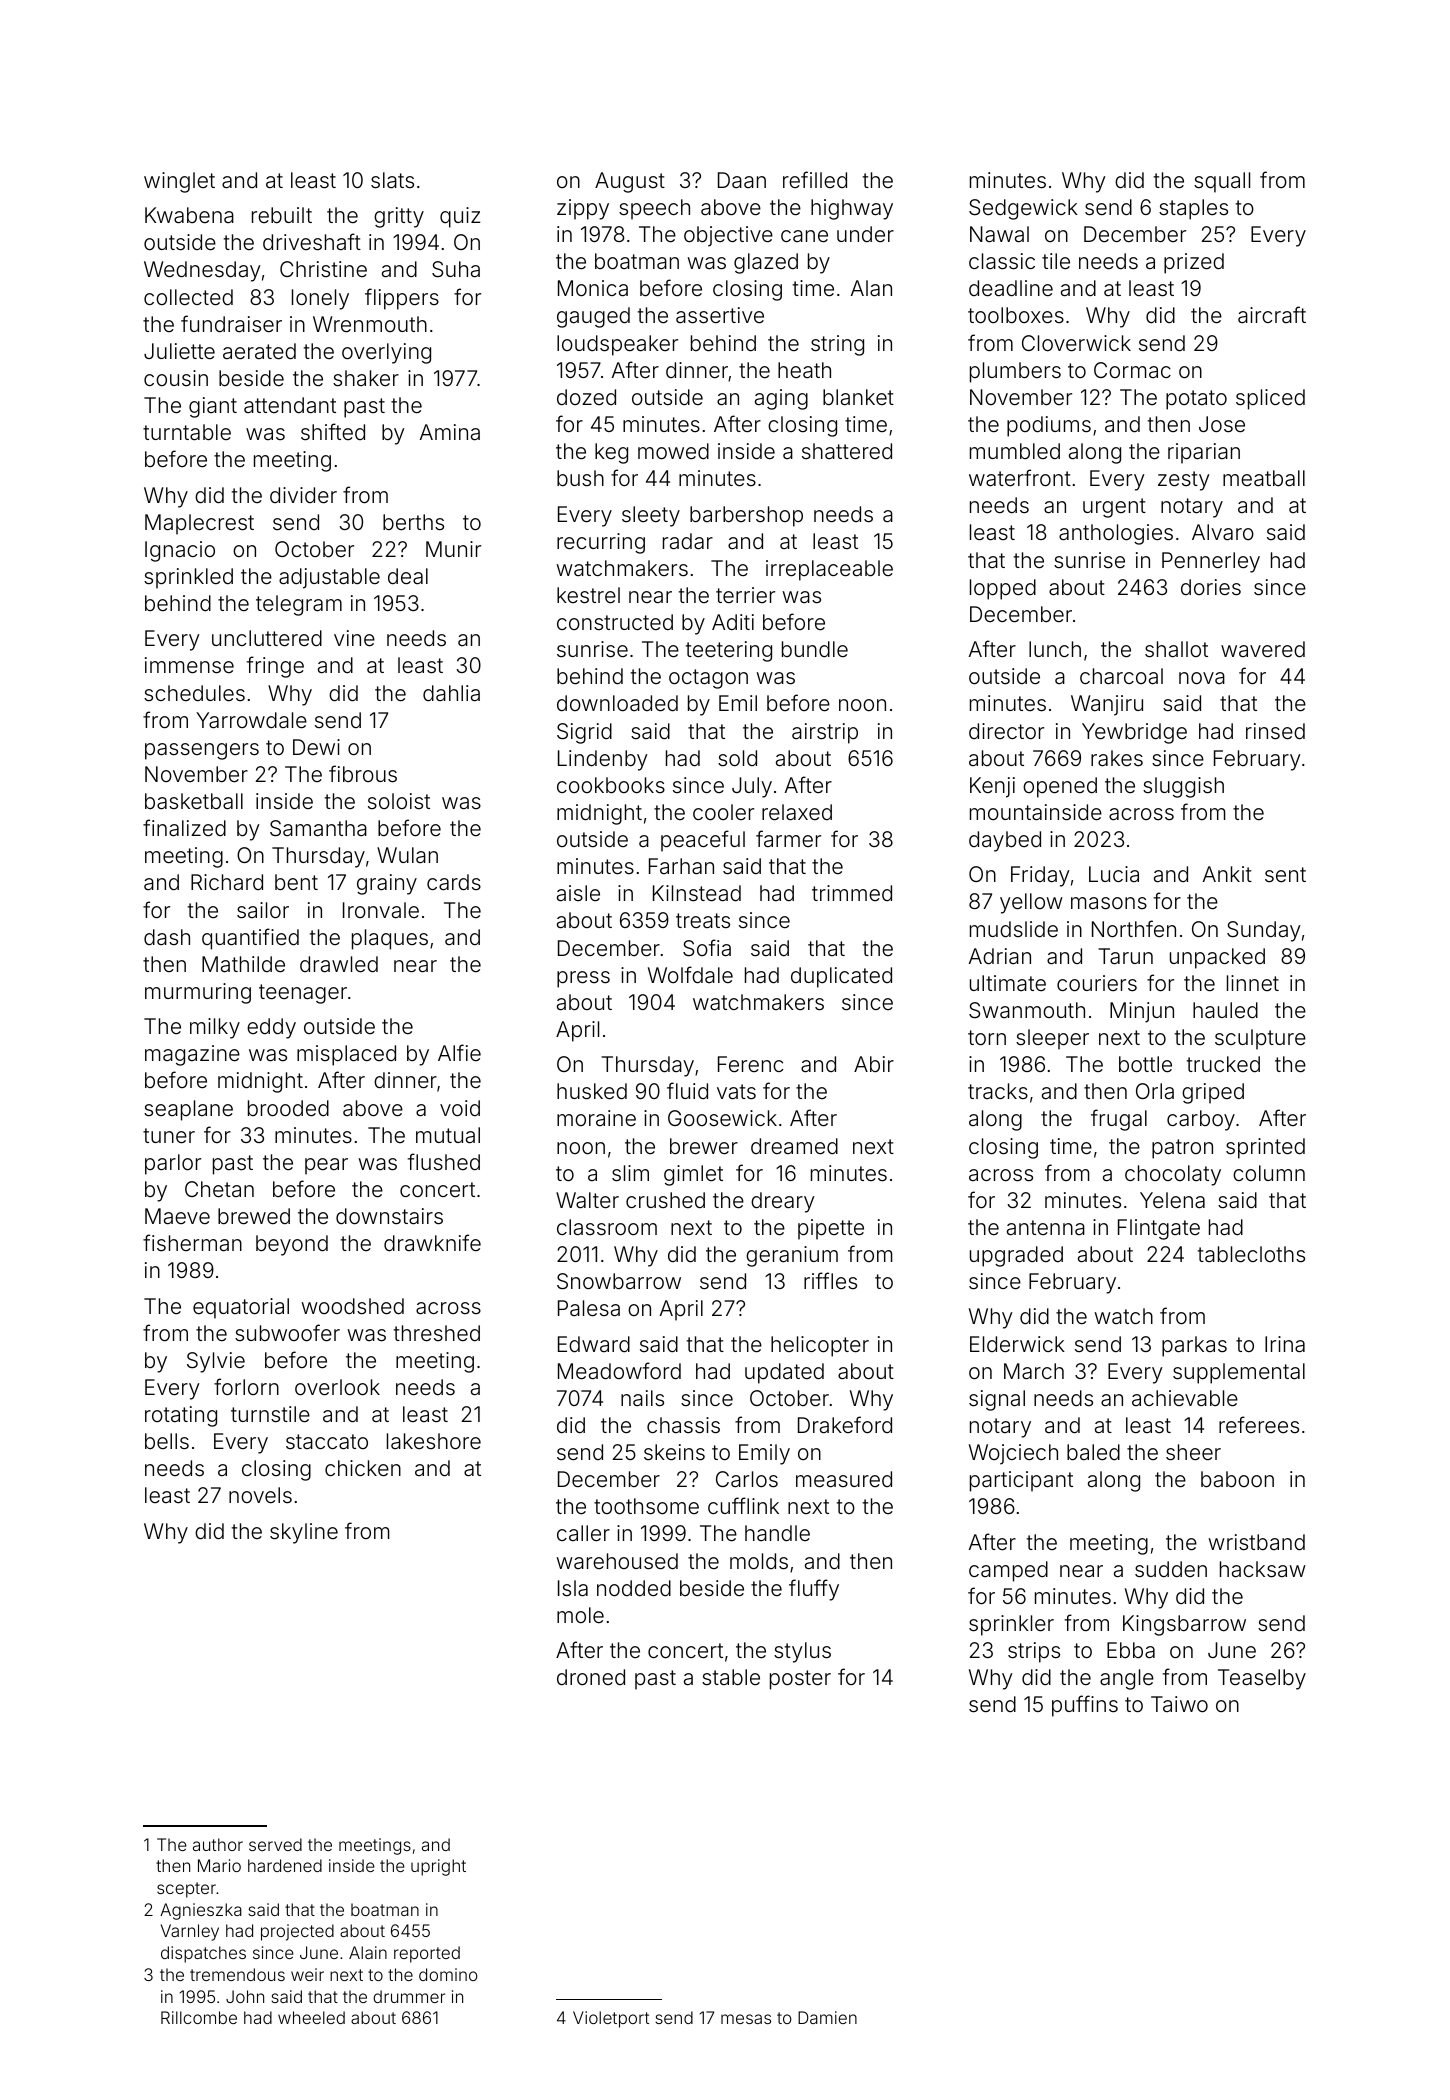  Describe the element at coordinates (844, 1479) in the page. I see `measured` at that location.
